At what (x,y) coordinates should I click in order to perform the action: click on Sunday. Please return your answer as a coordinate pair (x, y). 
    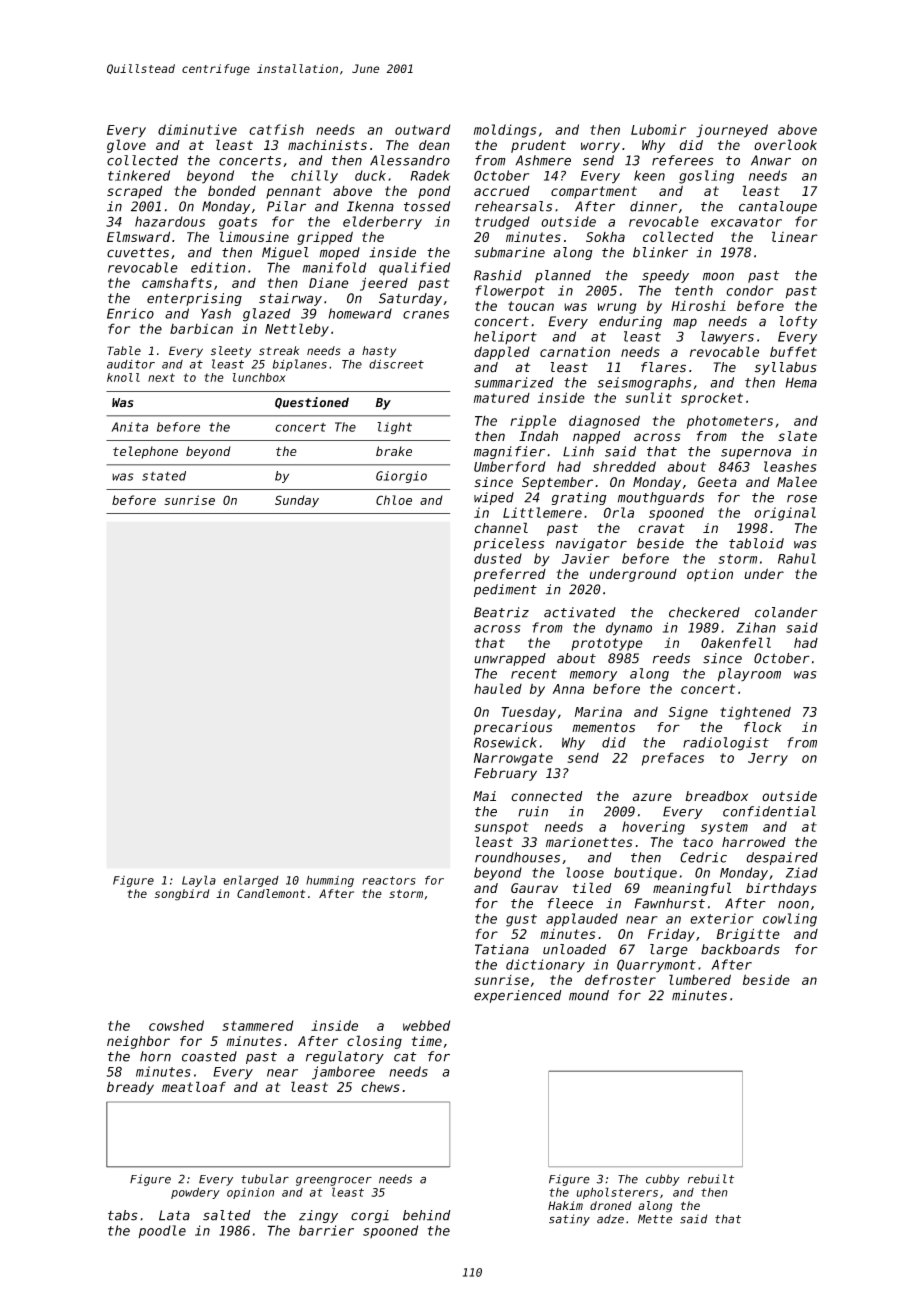
    Looking at the image, I should click on (297, 501).
